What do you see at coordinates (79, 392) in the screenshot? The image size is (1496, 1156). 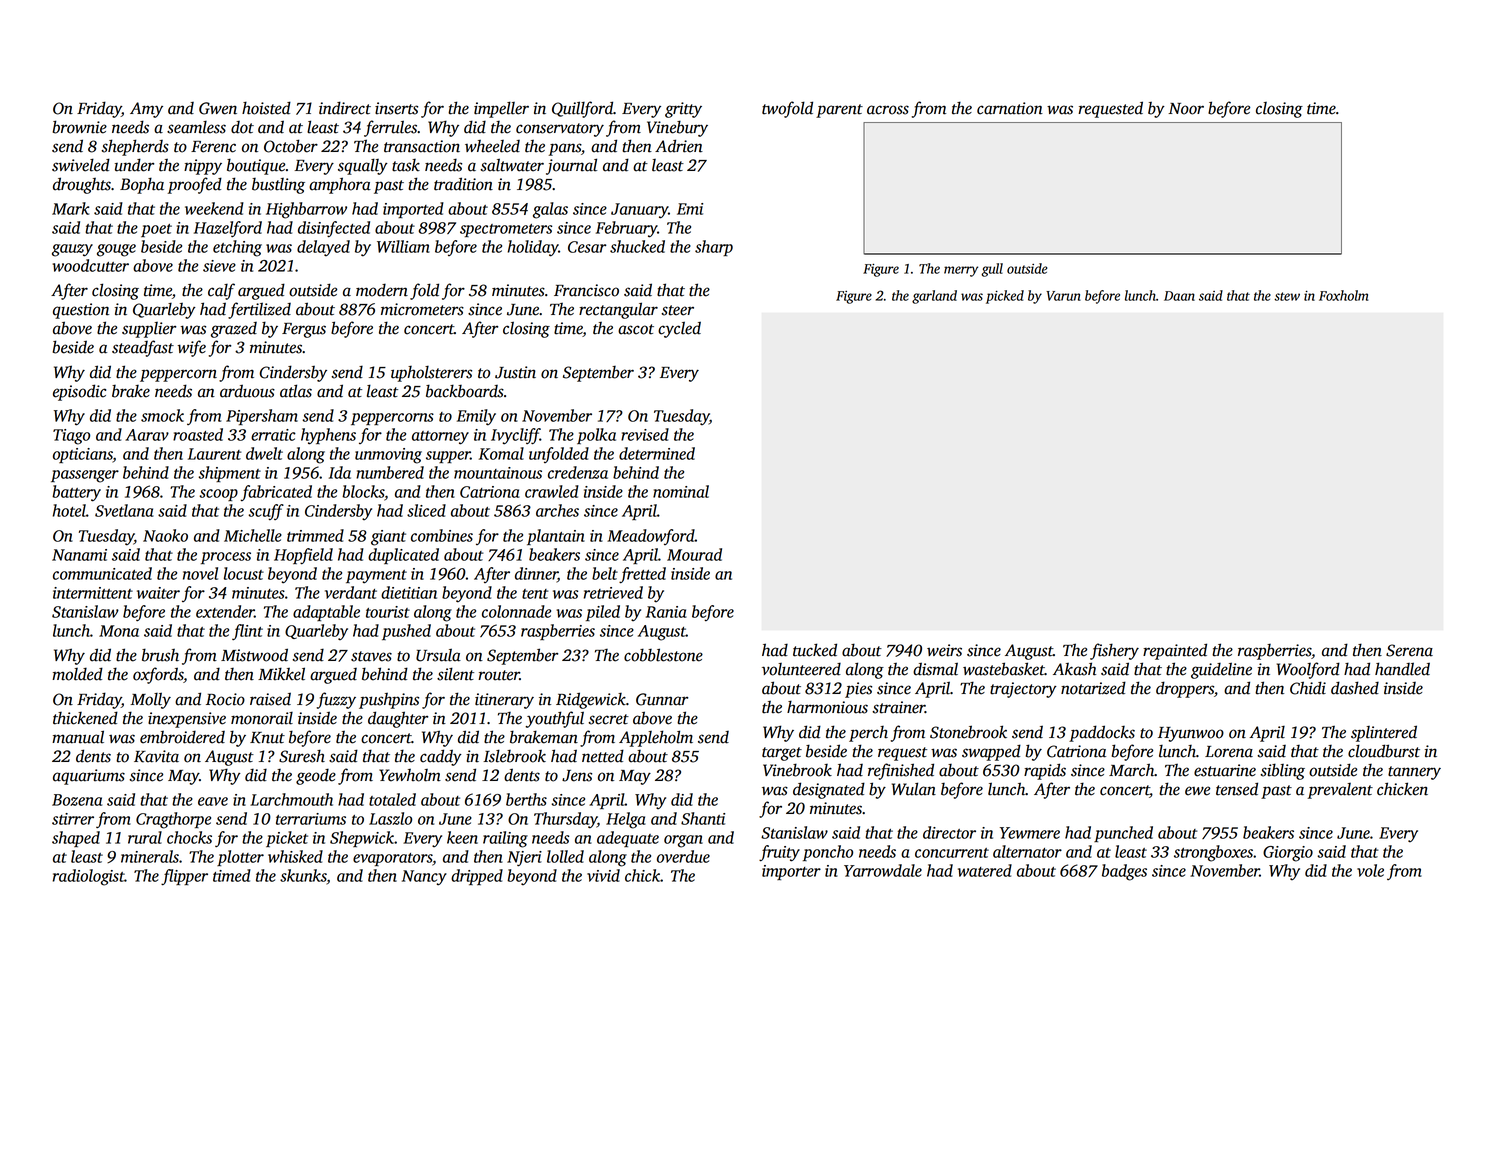 I see `episodic` at bounding box center [79, 392].
